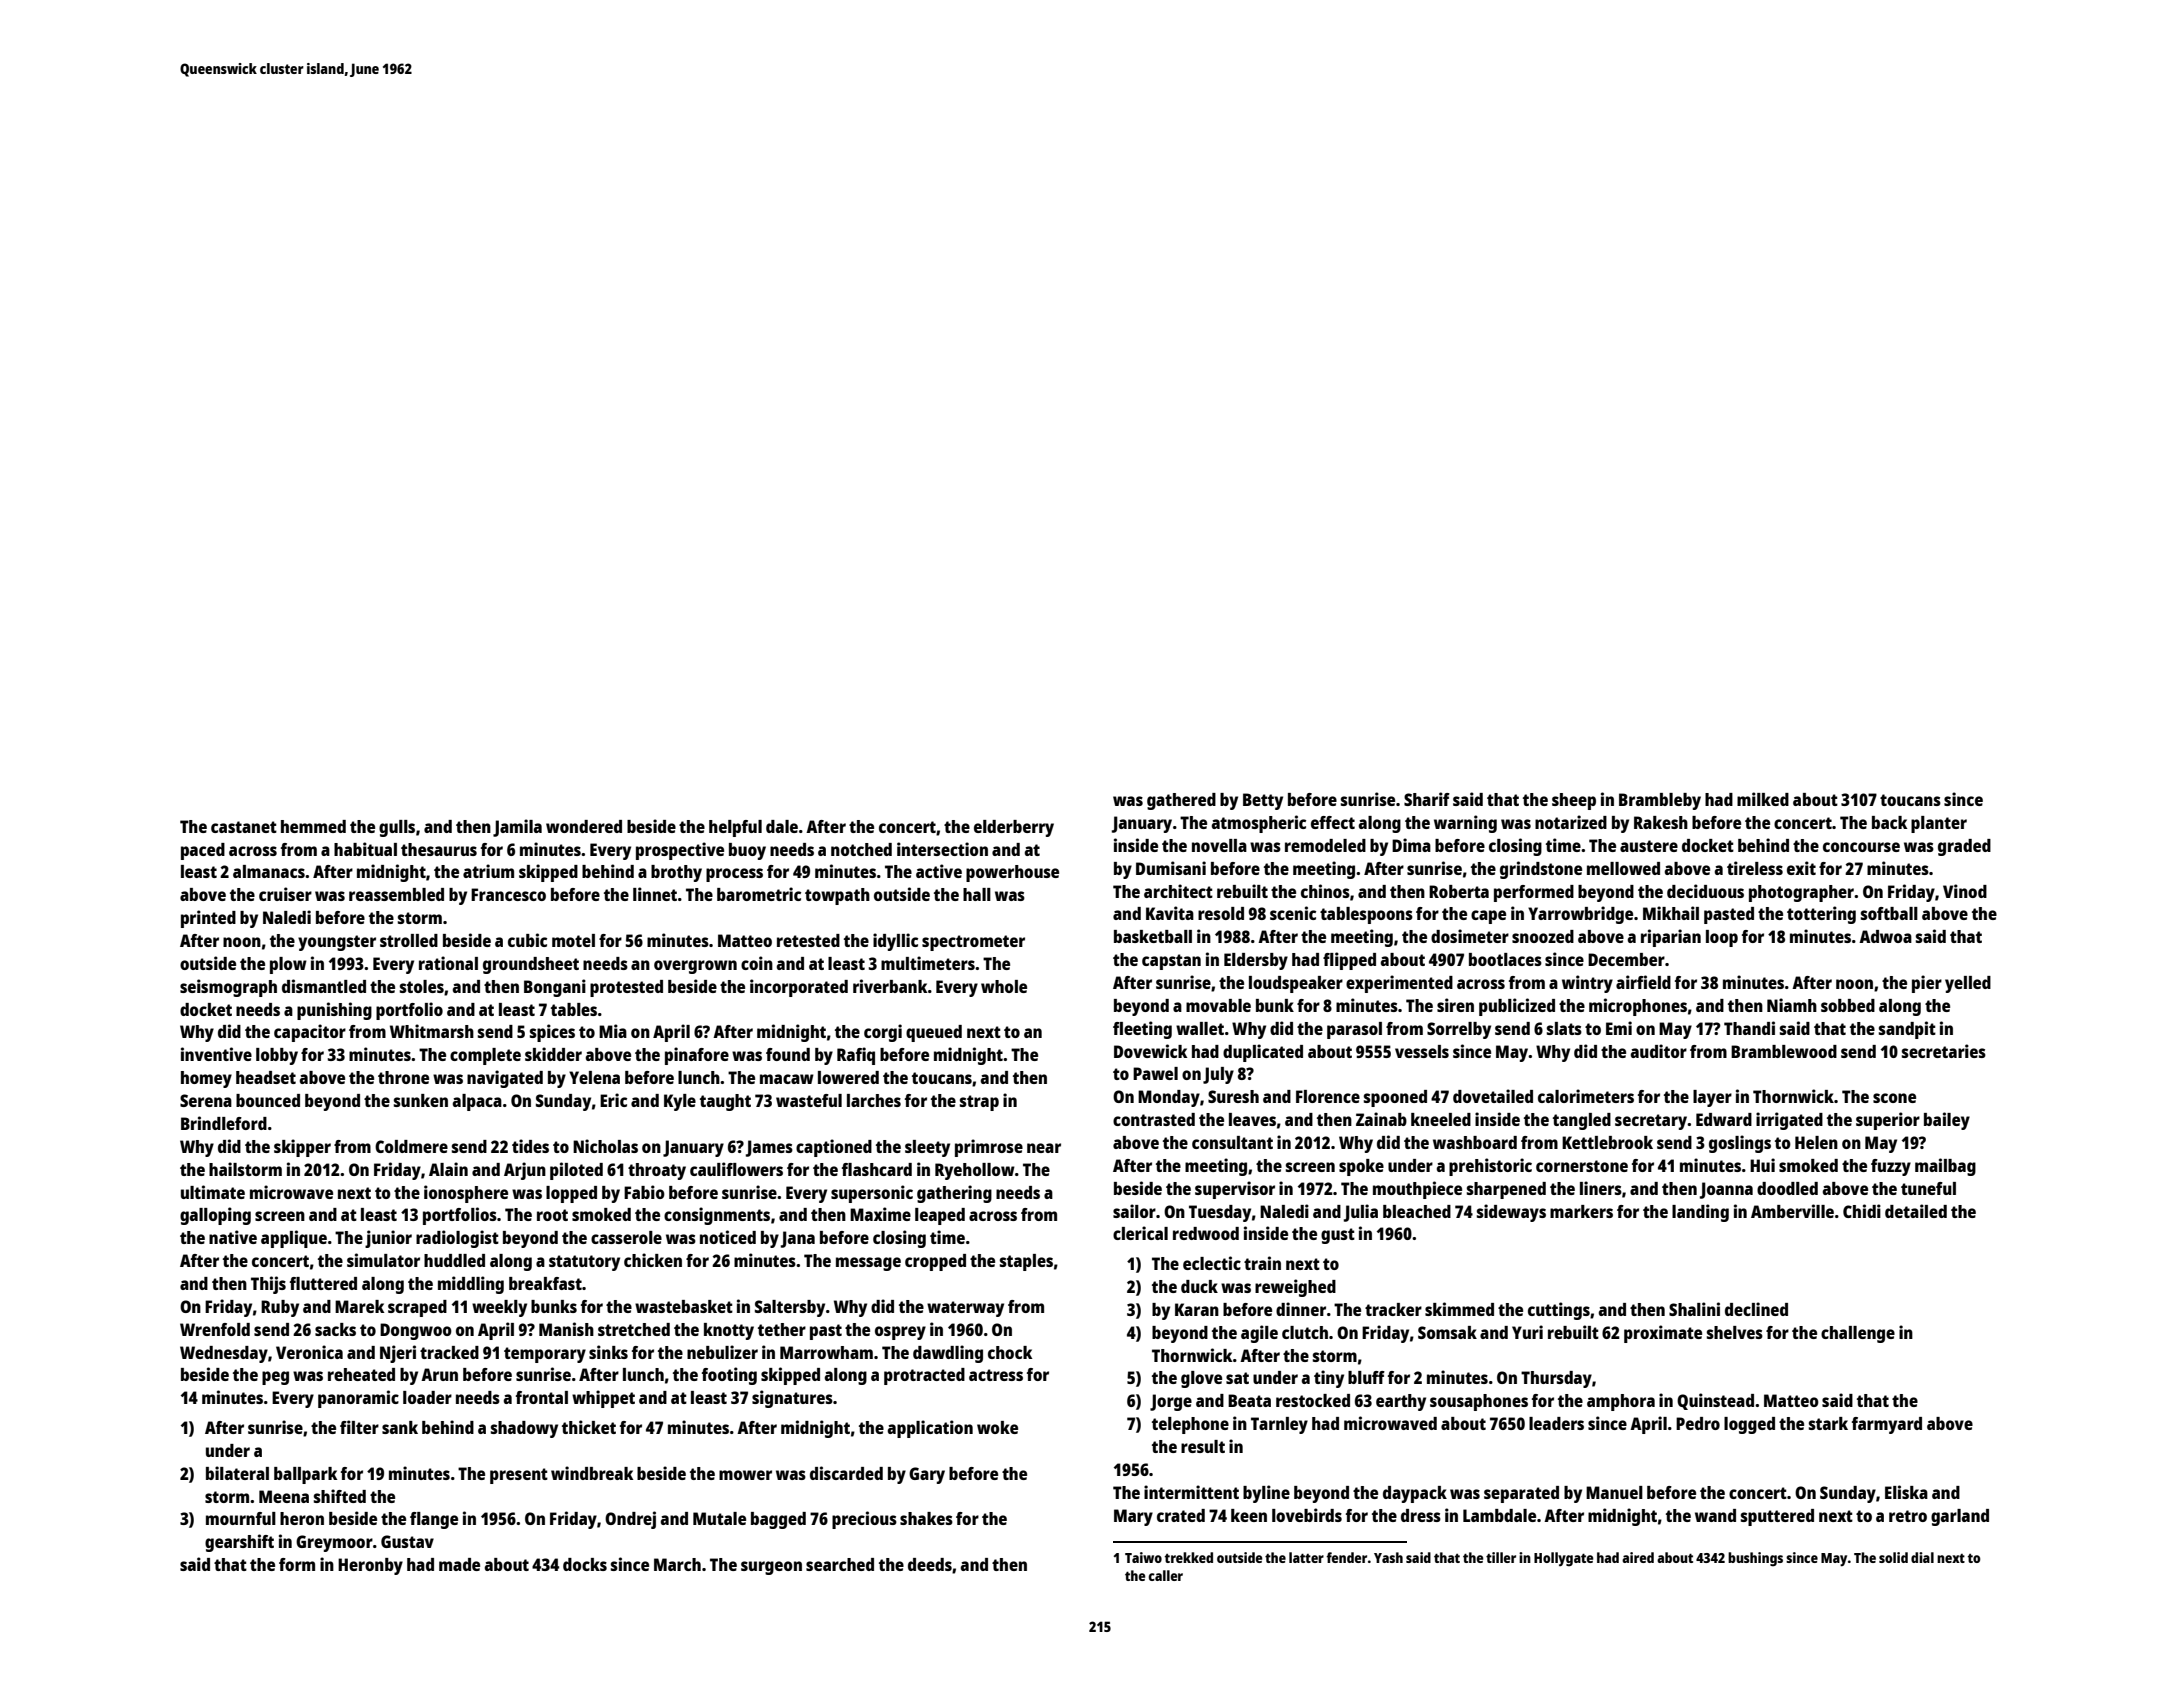 This screenshot has height=1683, width=2178. I want to click on wondered, so click(584, 826).
